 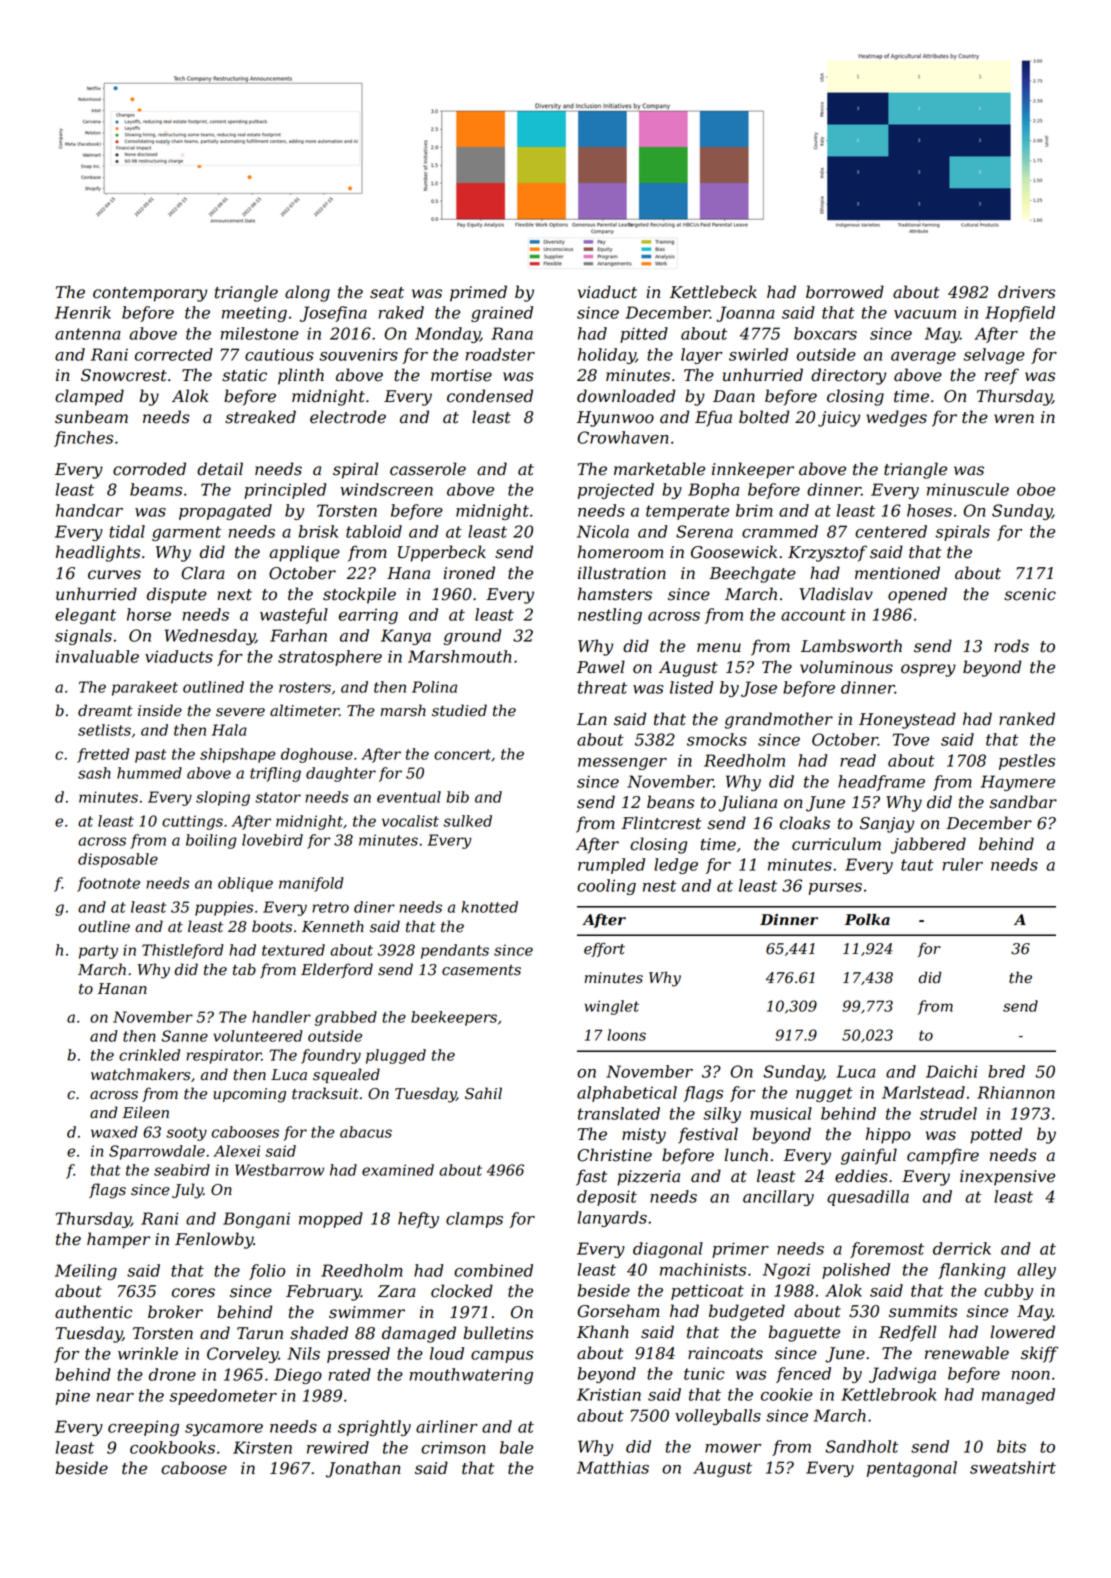 I want to click on loons, so click(x=626, y=1035).
